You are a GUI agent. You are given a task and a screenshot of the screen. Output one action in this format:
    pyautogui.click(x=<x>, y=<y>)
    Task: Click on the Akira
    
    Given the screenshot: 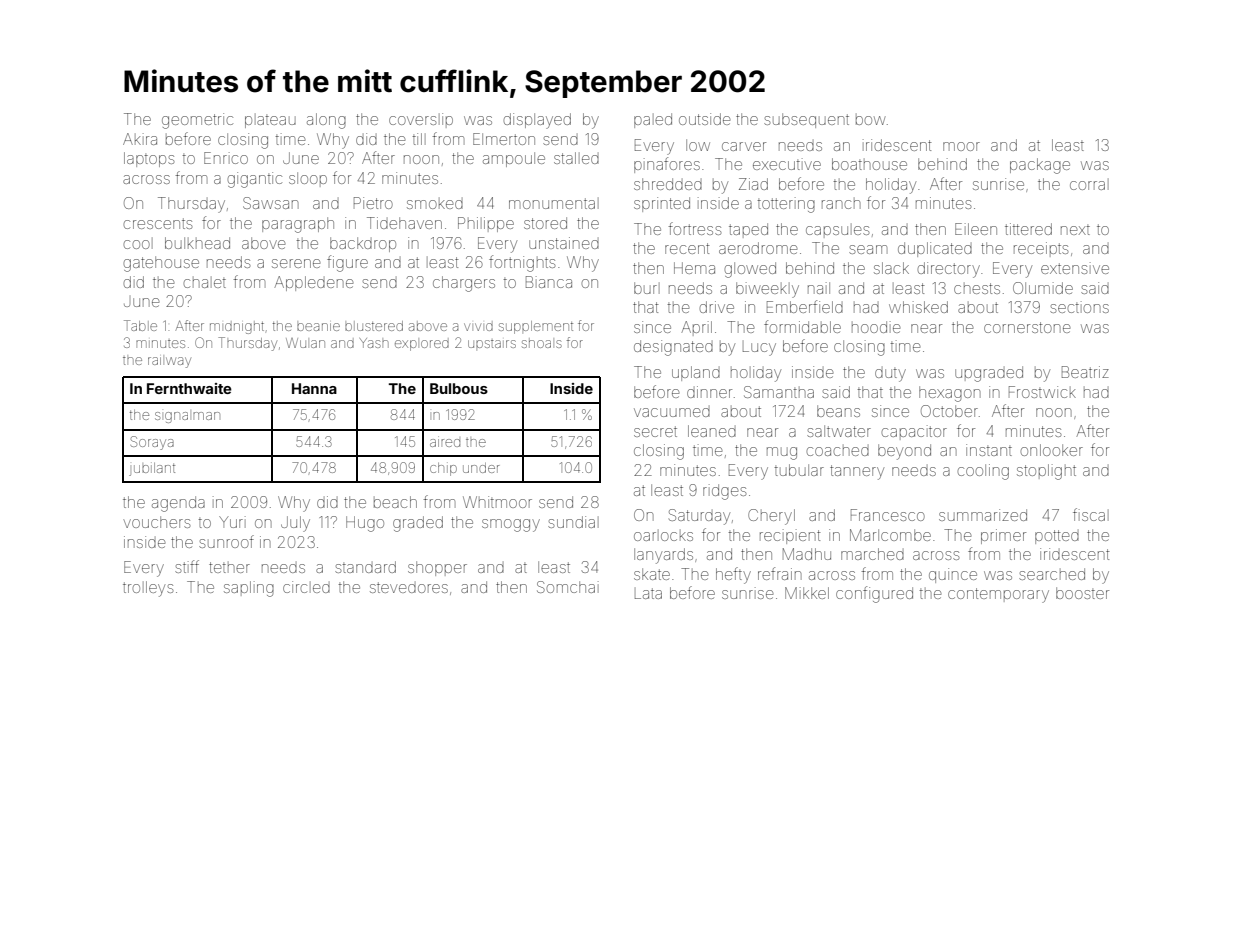 What is the action you would take?
    pyautogui.click(x=140, y=139)
